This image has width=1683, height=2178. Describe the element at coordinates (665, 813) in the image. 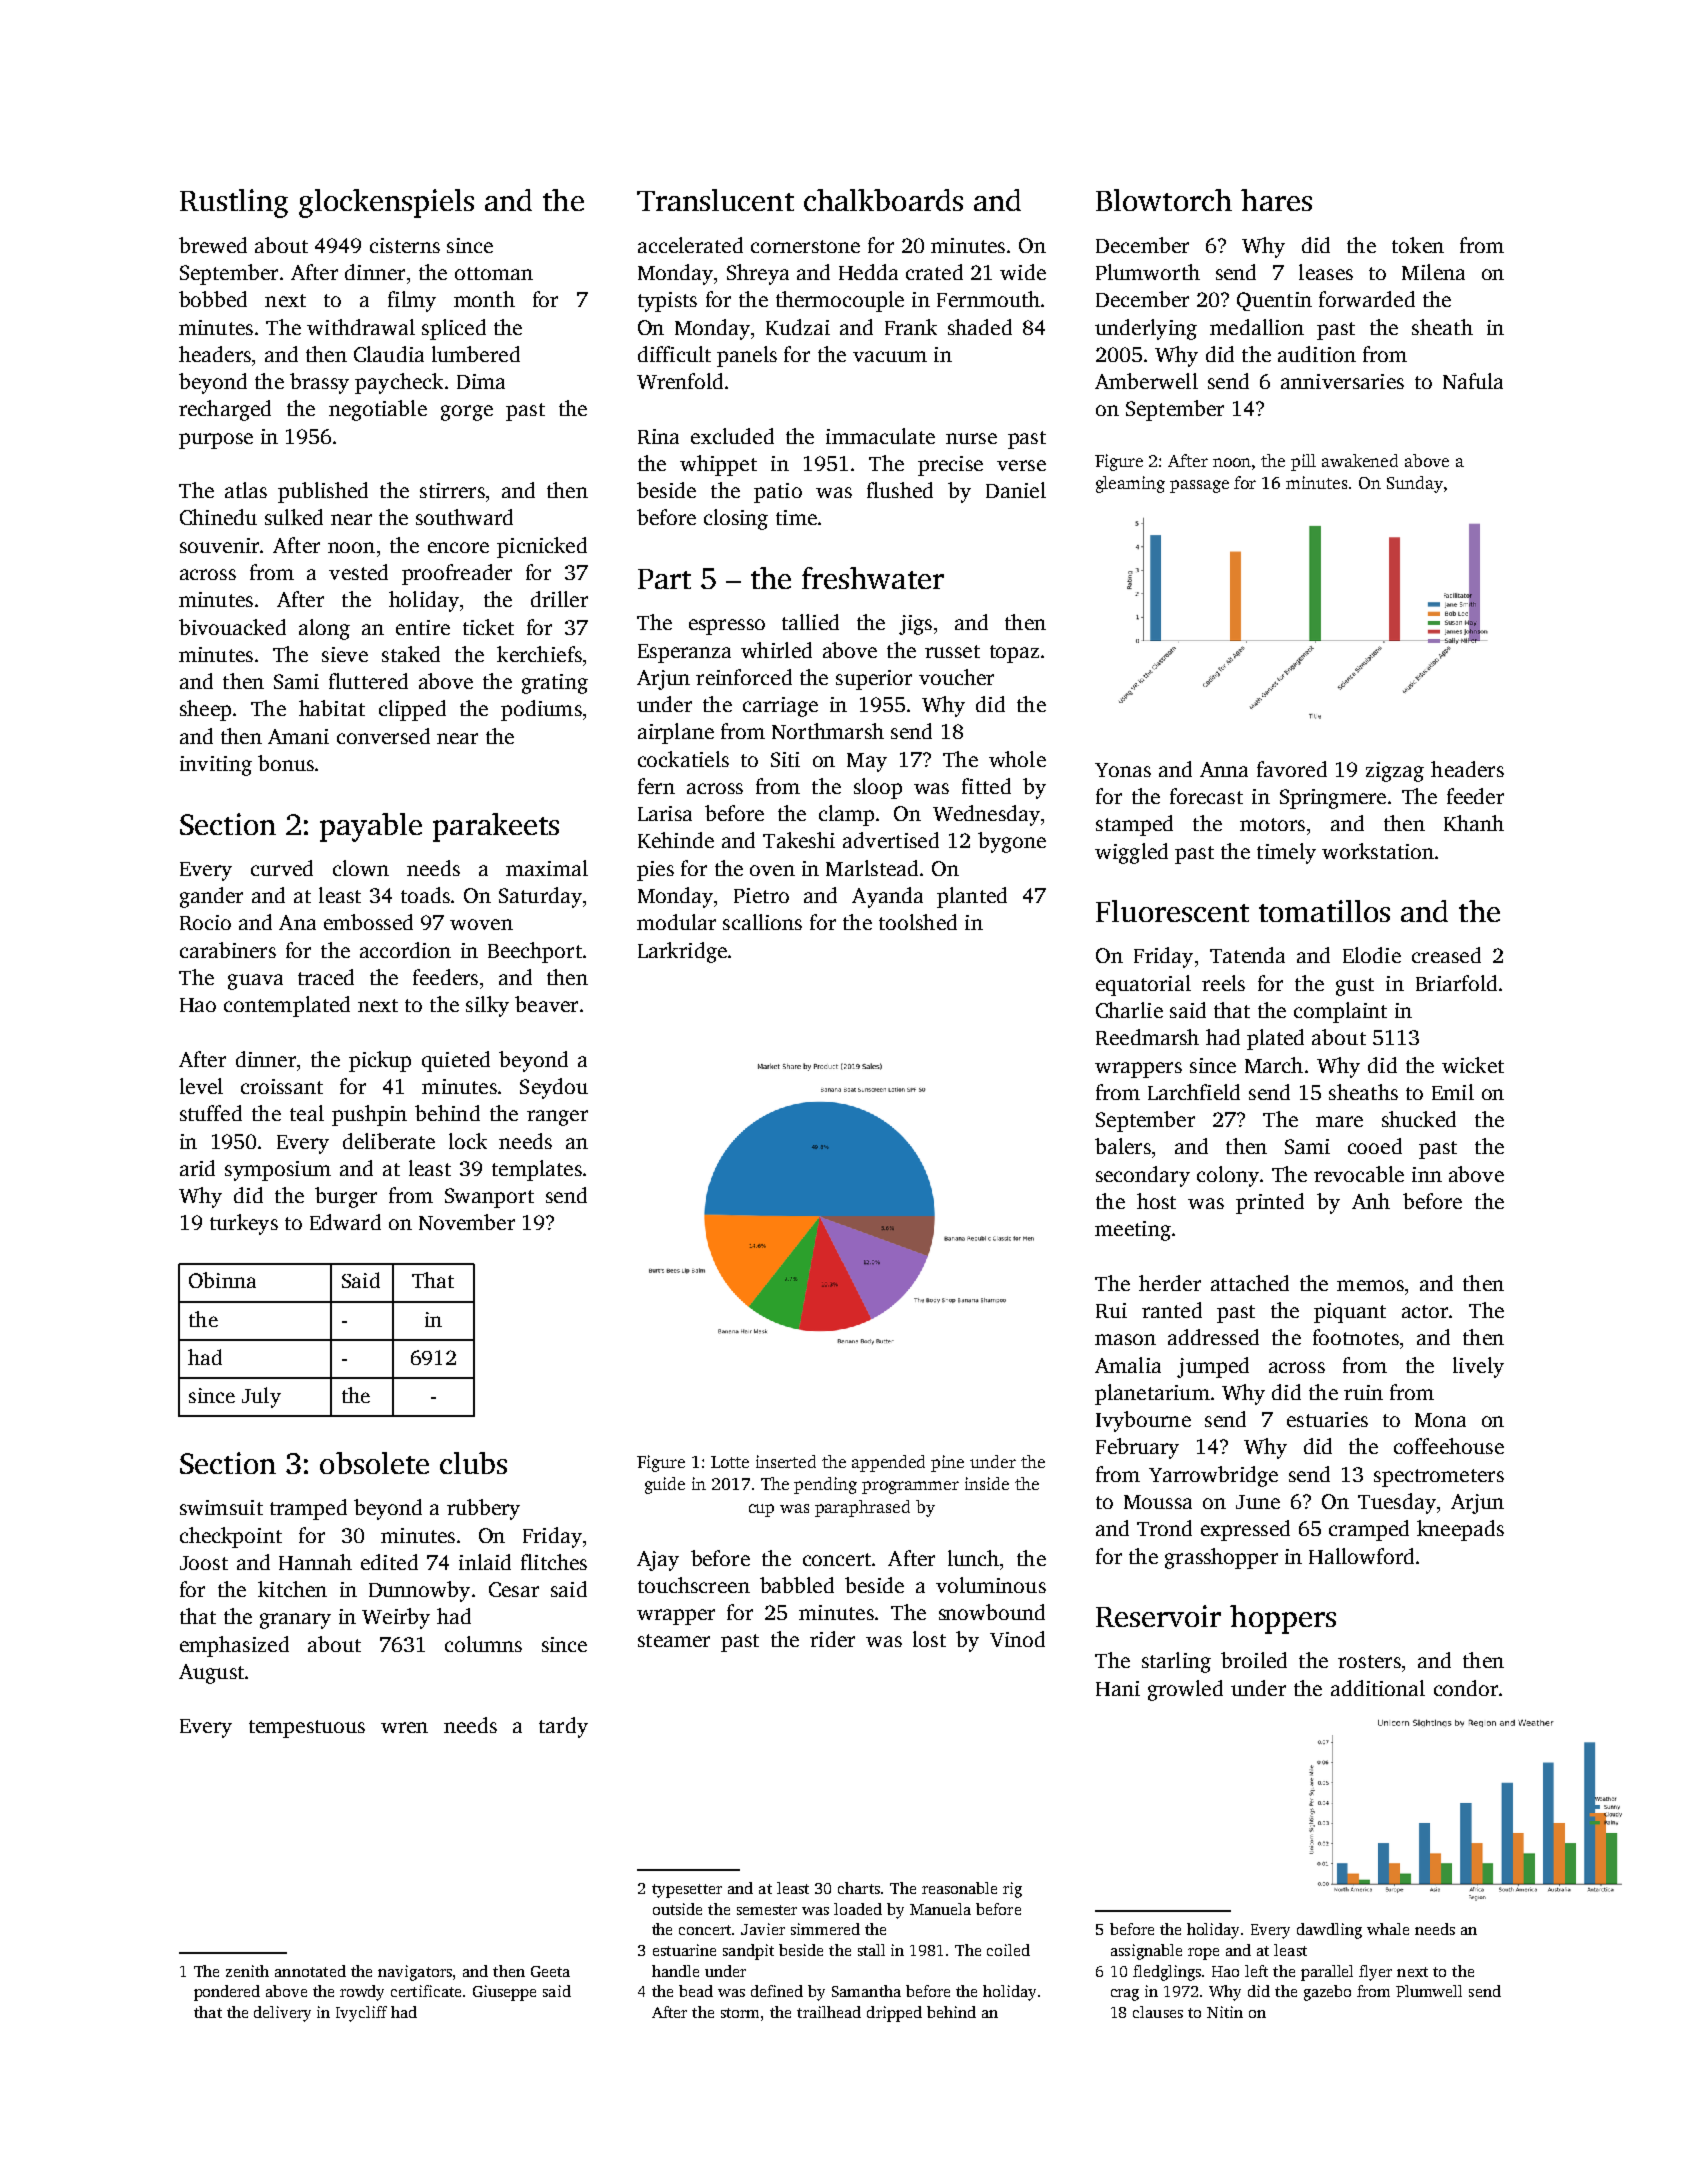

I see `Larisa` at that location.
